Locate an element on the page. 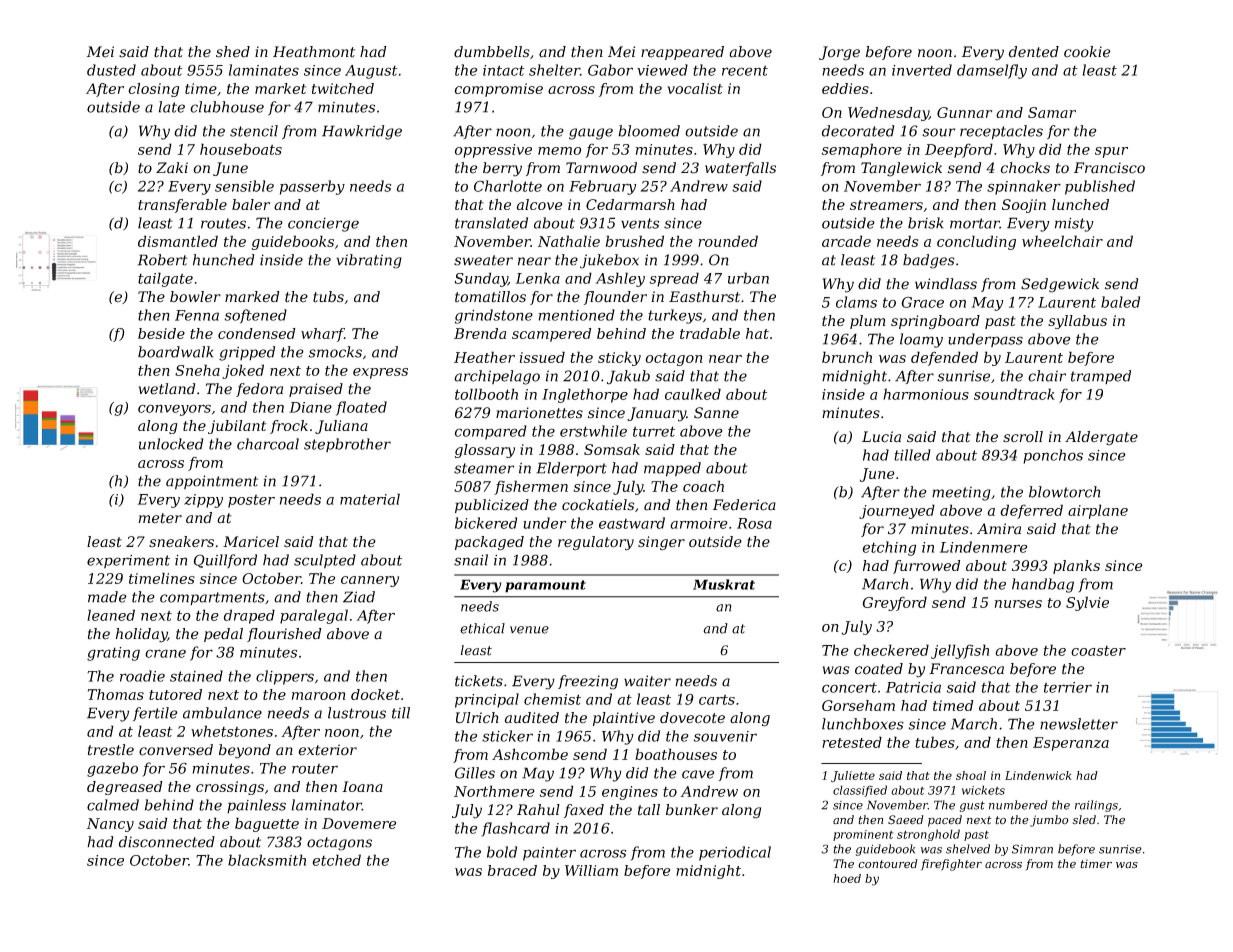  defended is located at coordinates (944, 358).
